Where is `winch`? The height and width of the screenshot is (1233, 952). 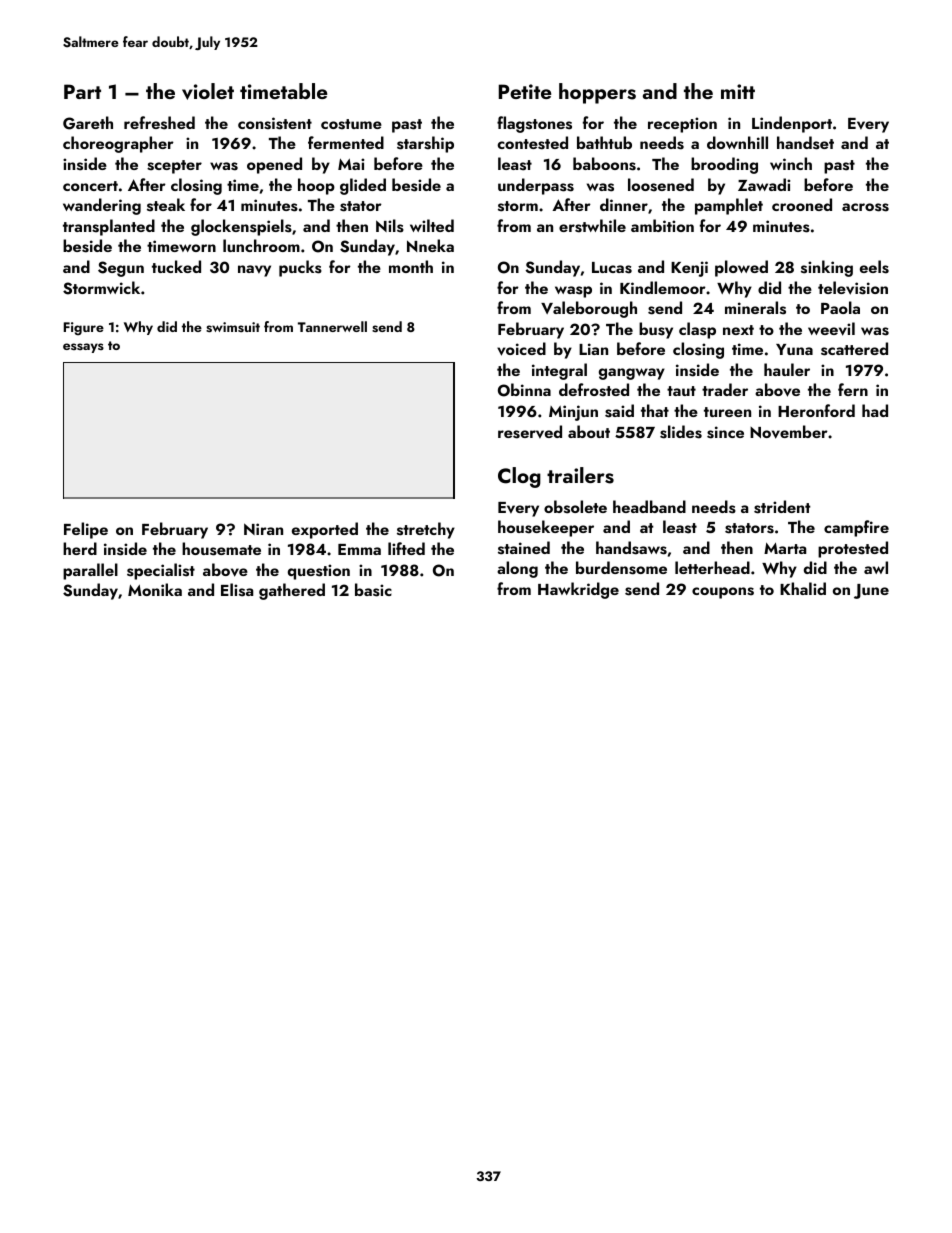 winch is located at coordinates (791, 163).
